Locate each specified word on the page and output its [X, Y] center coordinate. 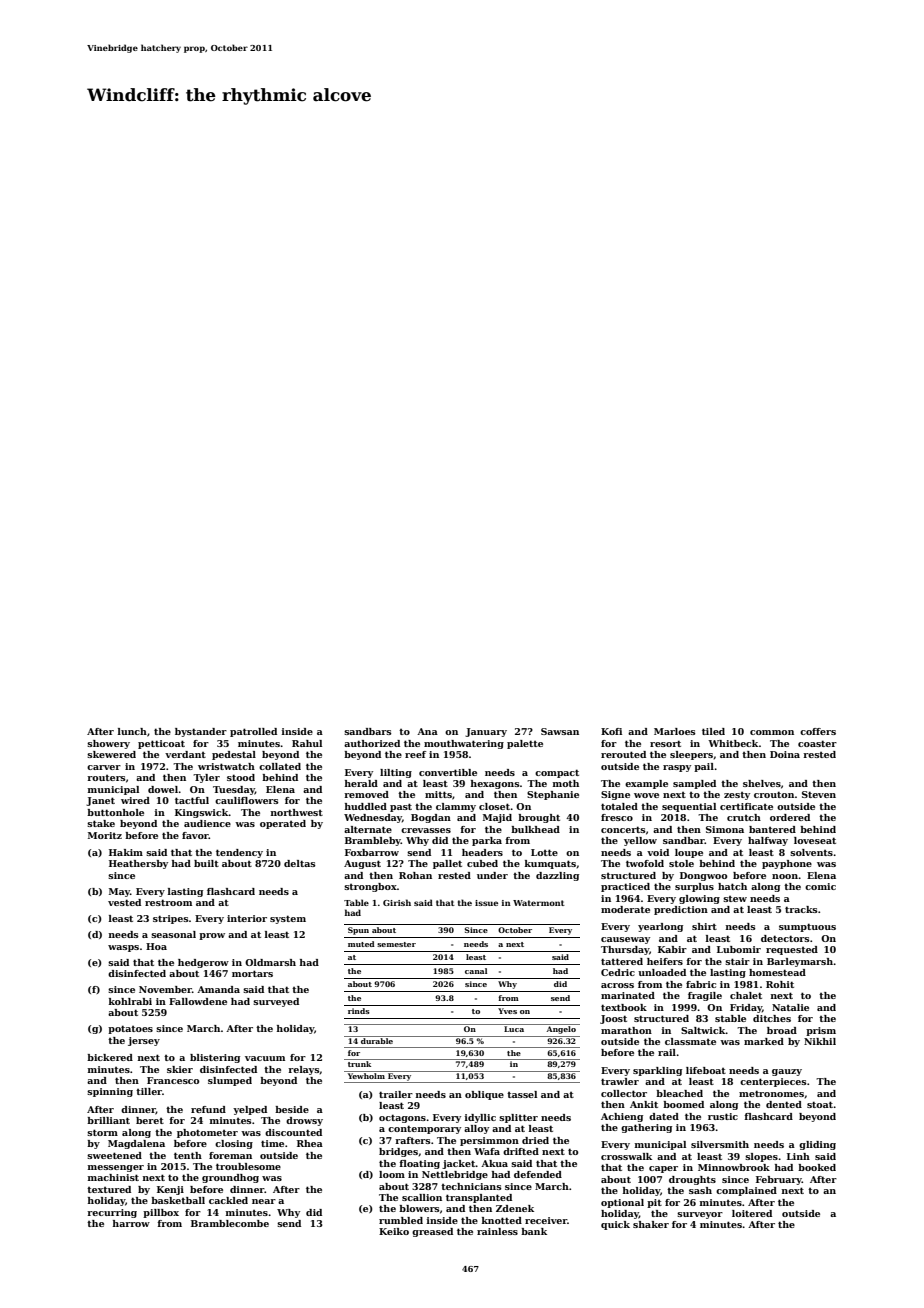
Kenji [170, 1190]
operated [283, 824]
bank [534, 1231]
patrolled [253, 732]
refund [208, 1109]
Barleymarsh [800, 962]
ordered [790, 817]
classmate [690, 1041]
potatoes [130, 1029]
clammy [456, 807]
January [486, 732]
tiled [713, 731]
